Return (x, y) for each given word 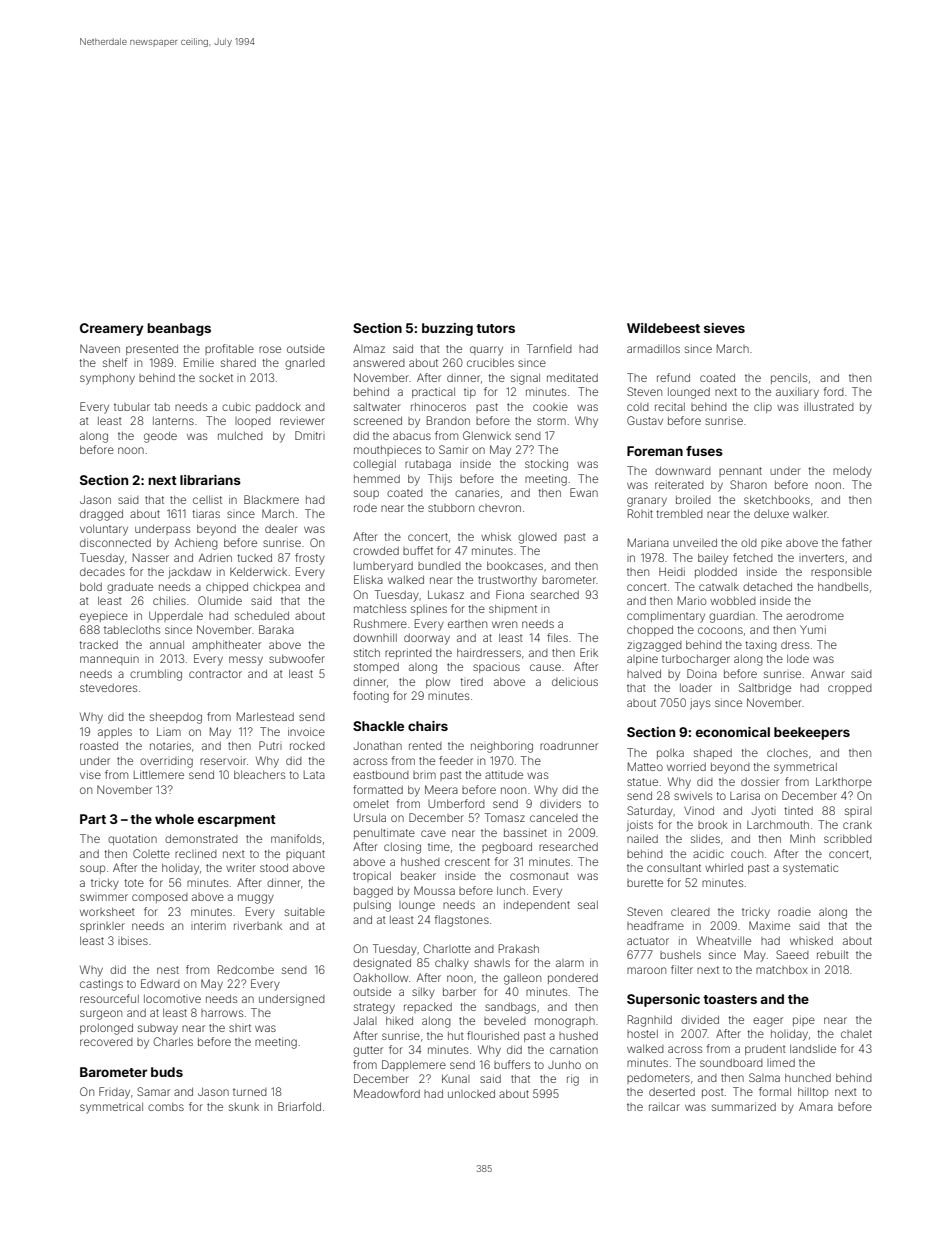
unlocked (471, 1094)
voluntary (104, 530)
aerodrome (815, 616)
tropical (372, 877)
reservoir (223, 760)
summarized (744, 1106)
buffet (418, 550)
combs (166, 1107)
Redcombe (246, 969)
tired (471, 682)
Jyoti (764, 812)
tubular (132, 407)
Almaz (369, 348)
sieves (724, 328)
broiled (693, 500)
